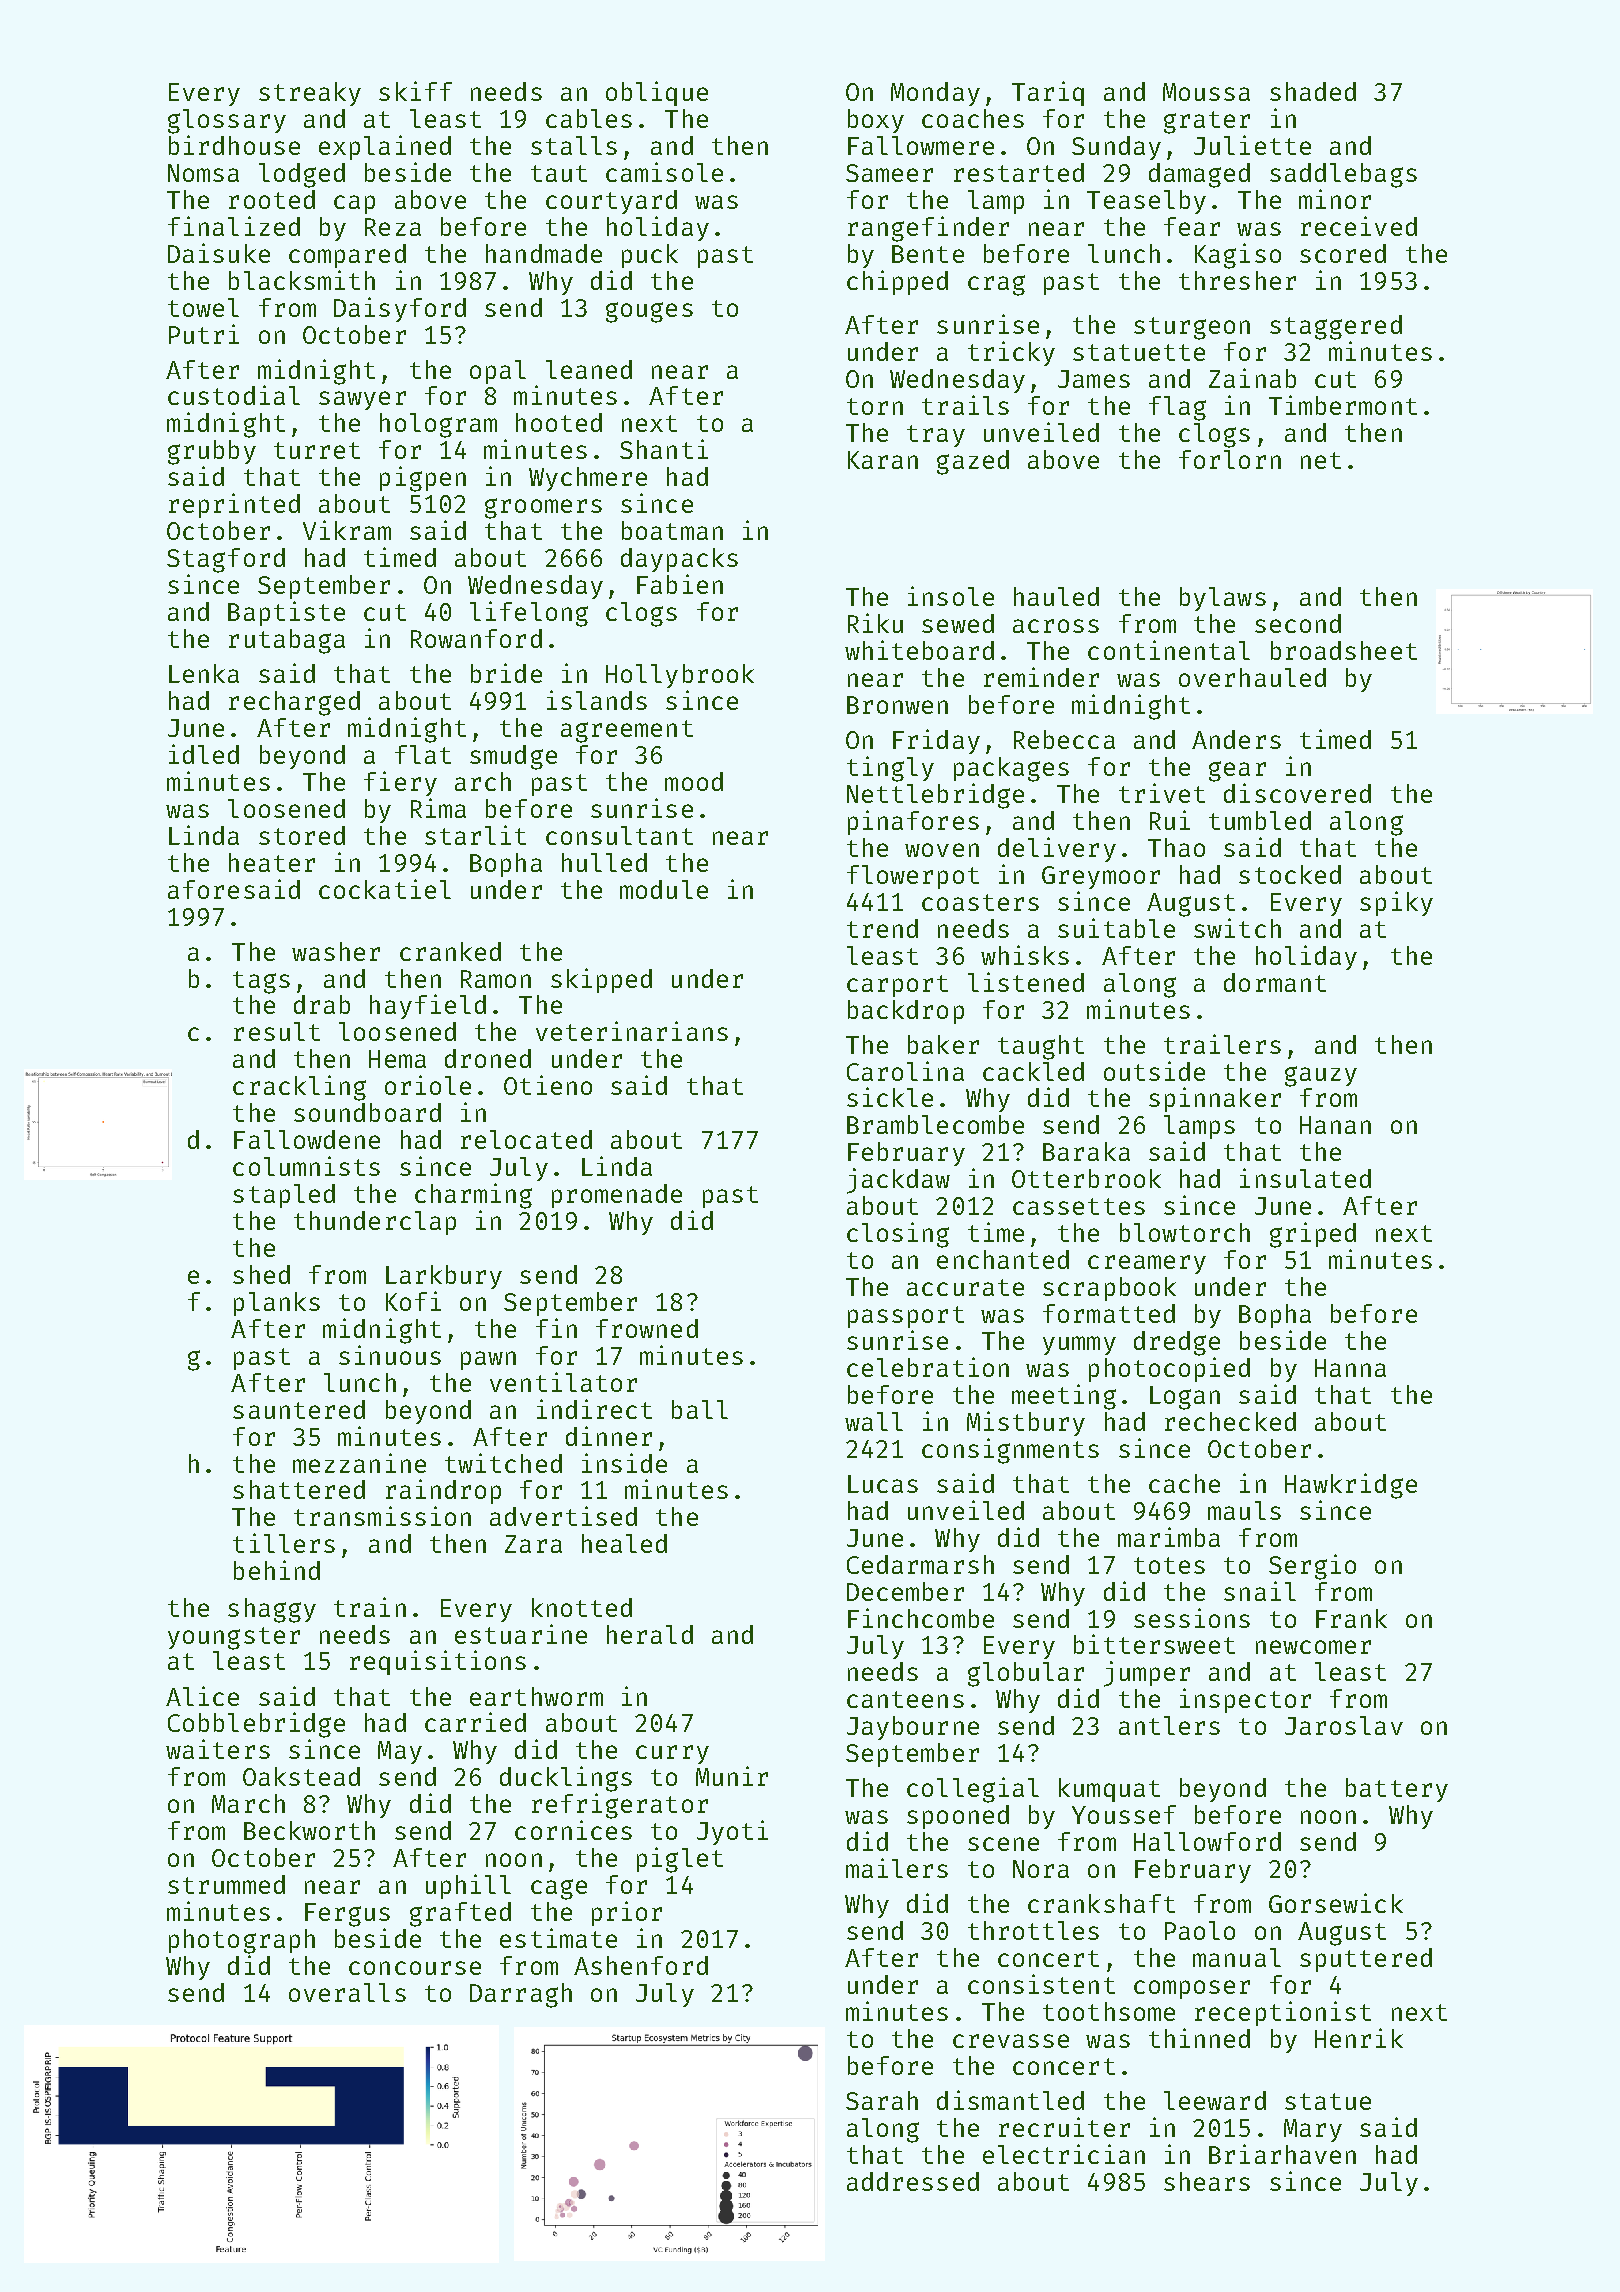 The height and width of the screenshot is (2292, 1620). Describe the element at coordinates (898, 1235) in the screenshot. I see `closing` at that location.
